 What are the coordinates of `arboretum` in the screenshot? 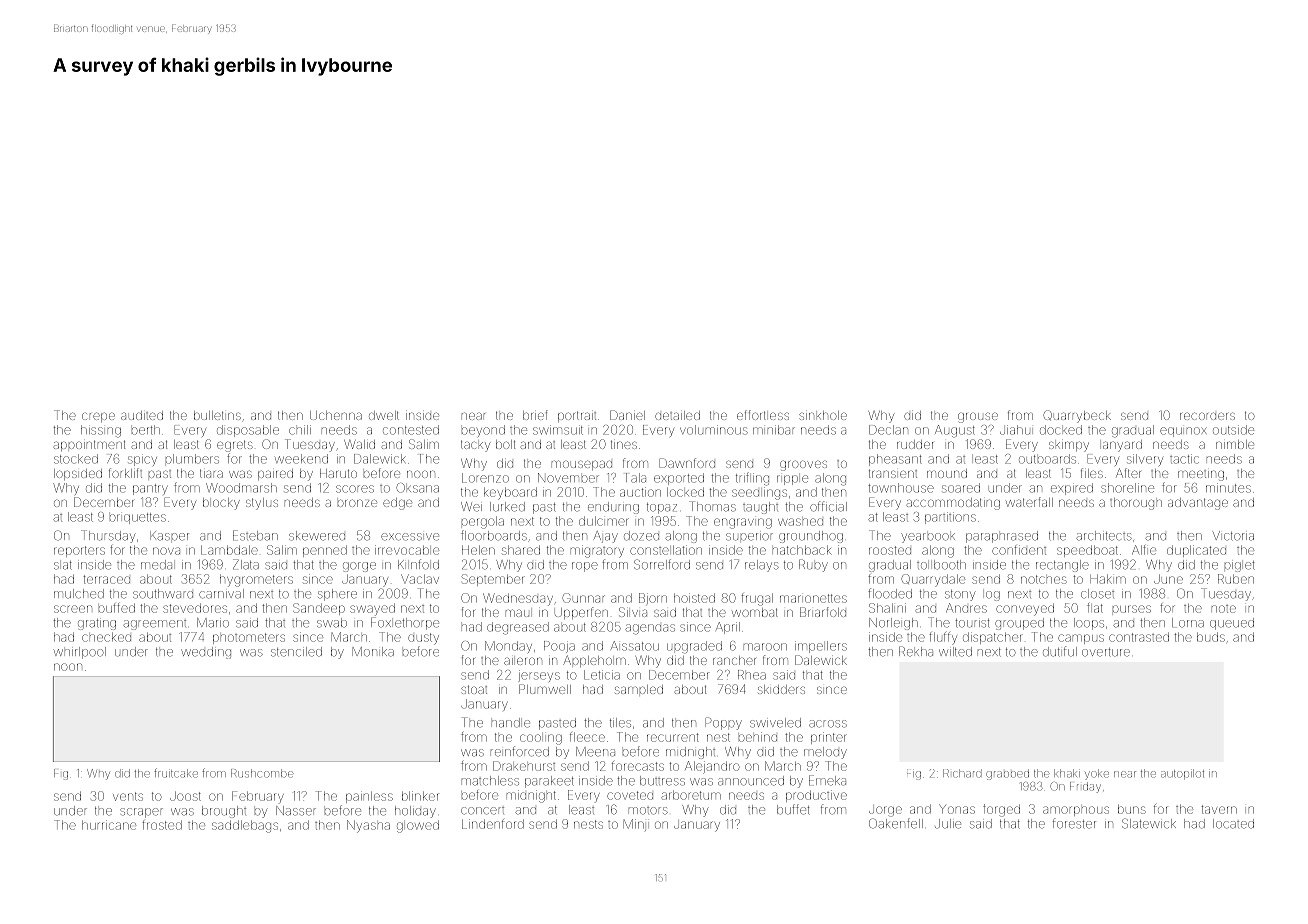 It's located at (691, 795).
